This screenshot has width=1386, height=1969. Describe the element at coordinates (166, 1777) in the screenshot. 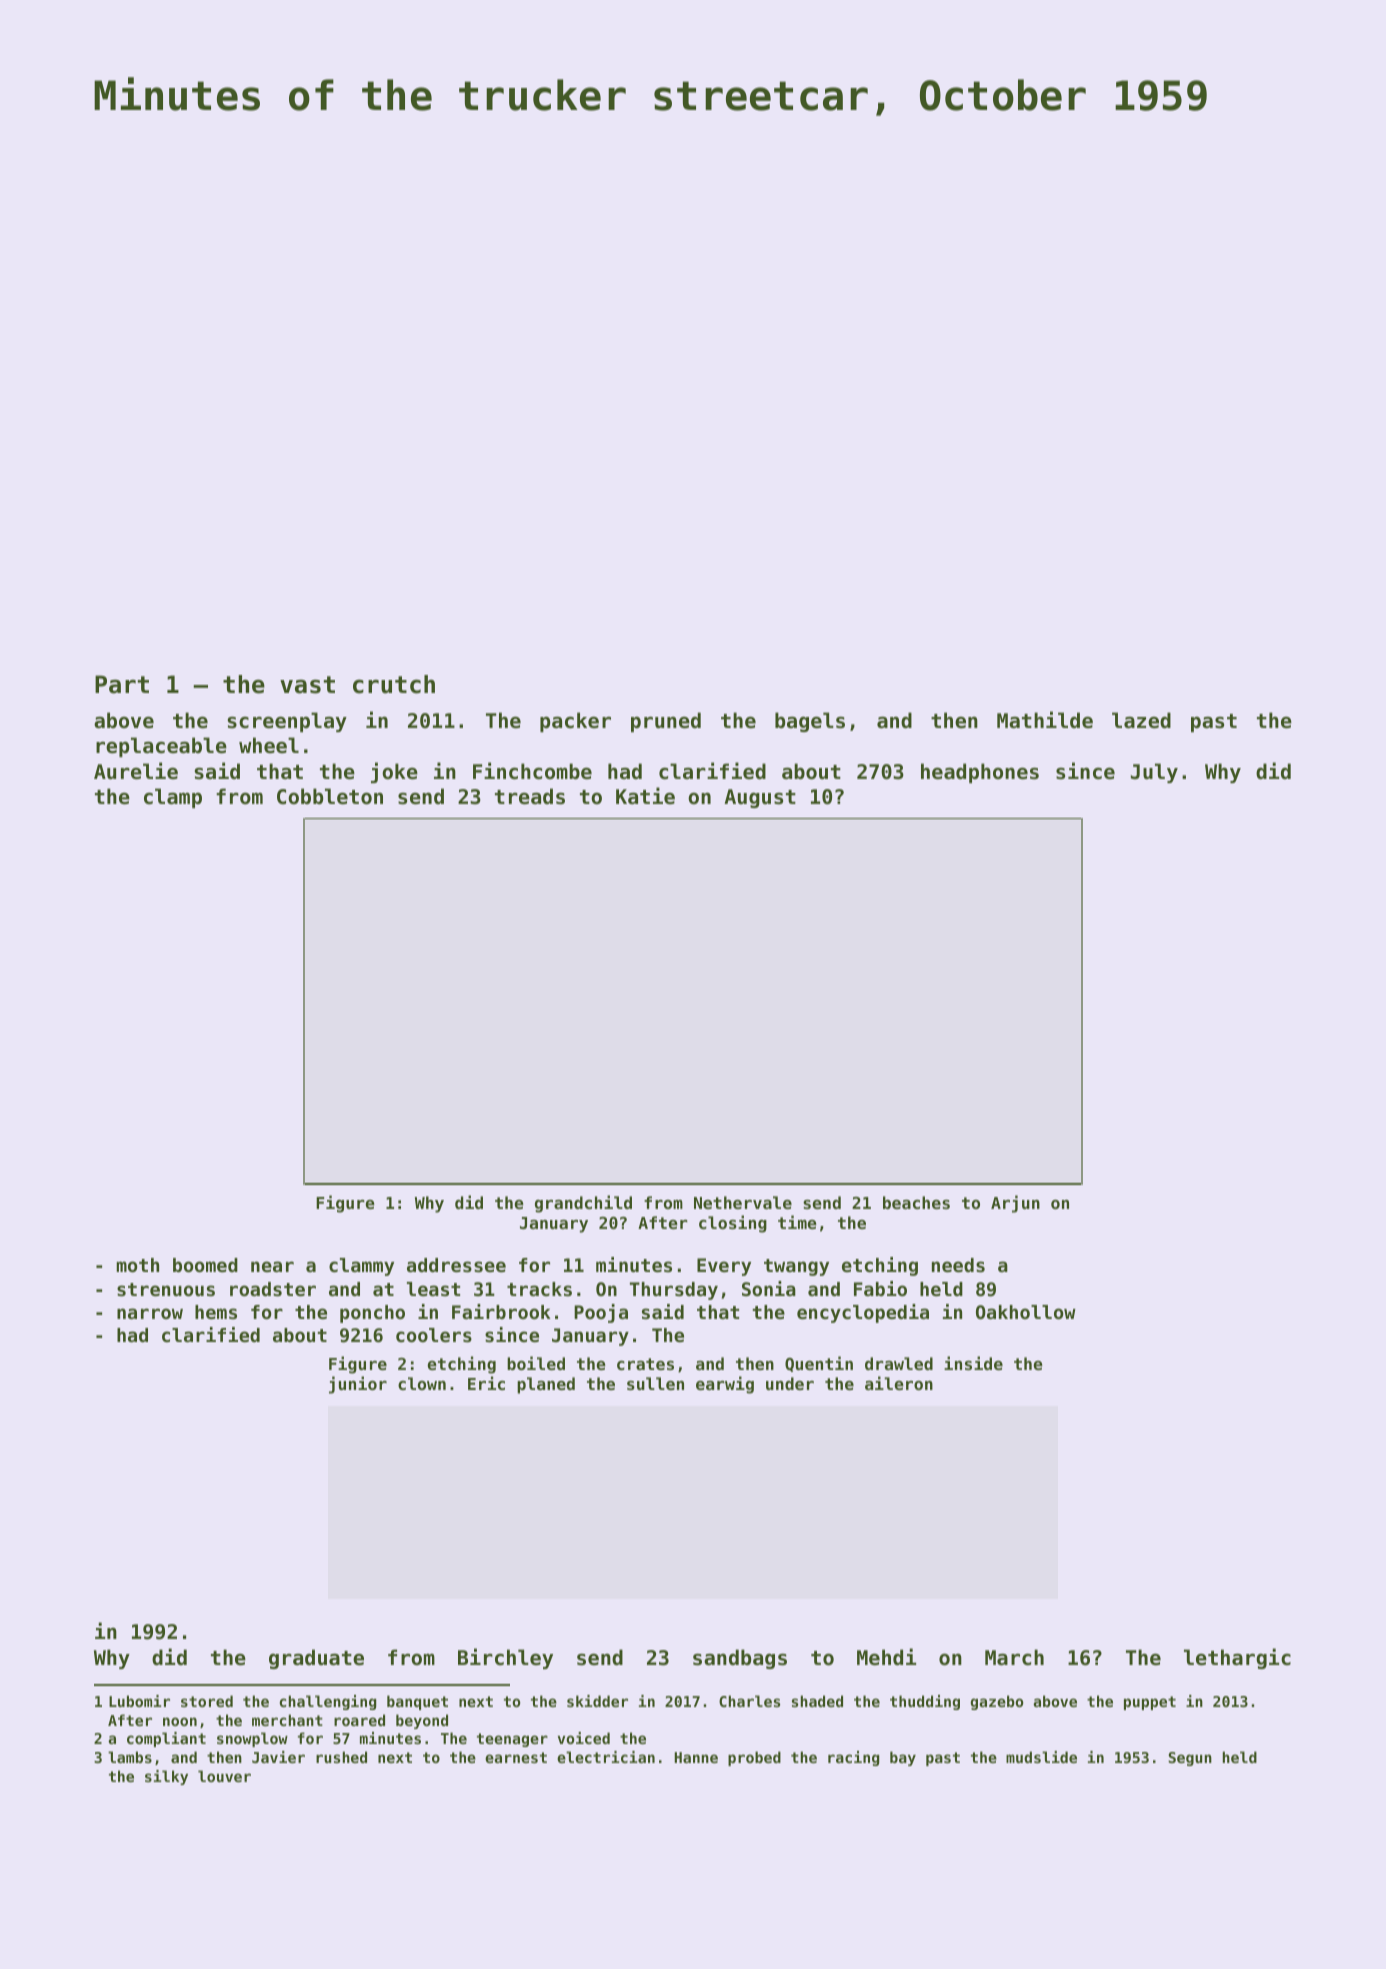

I see `silky` at that location.
